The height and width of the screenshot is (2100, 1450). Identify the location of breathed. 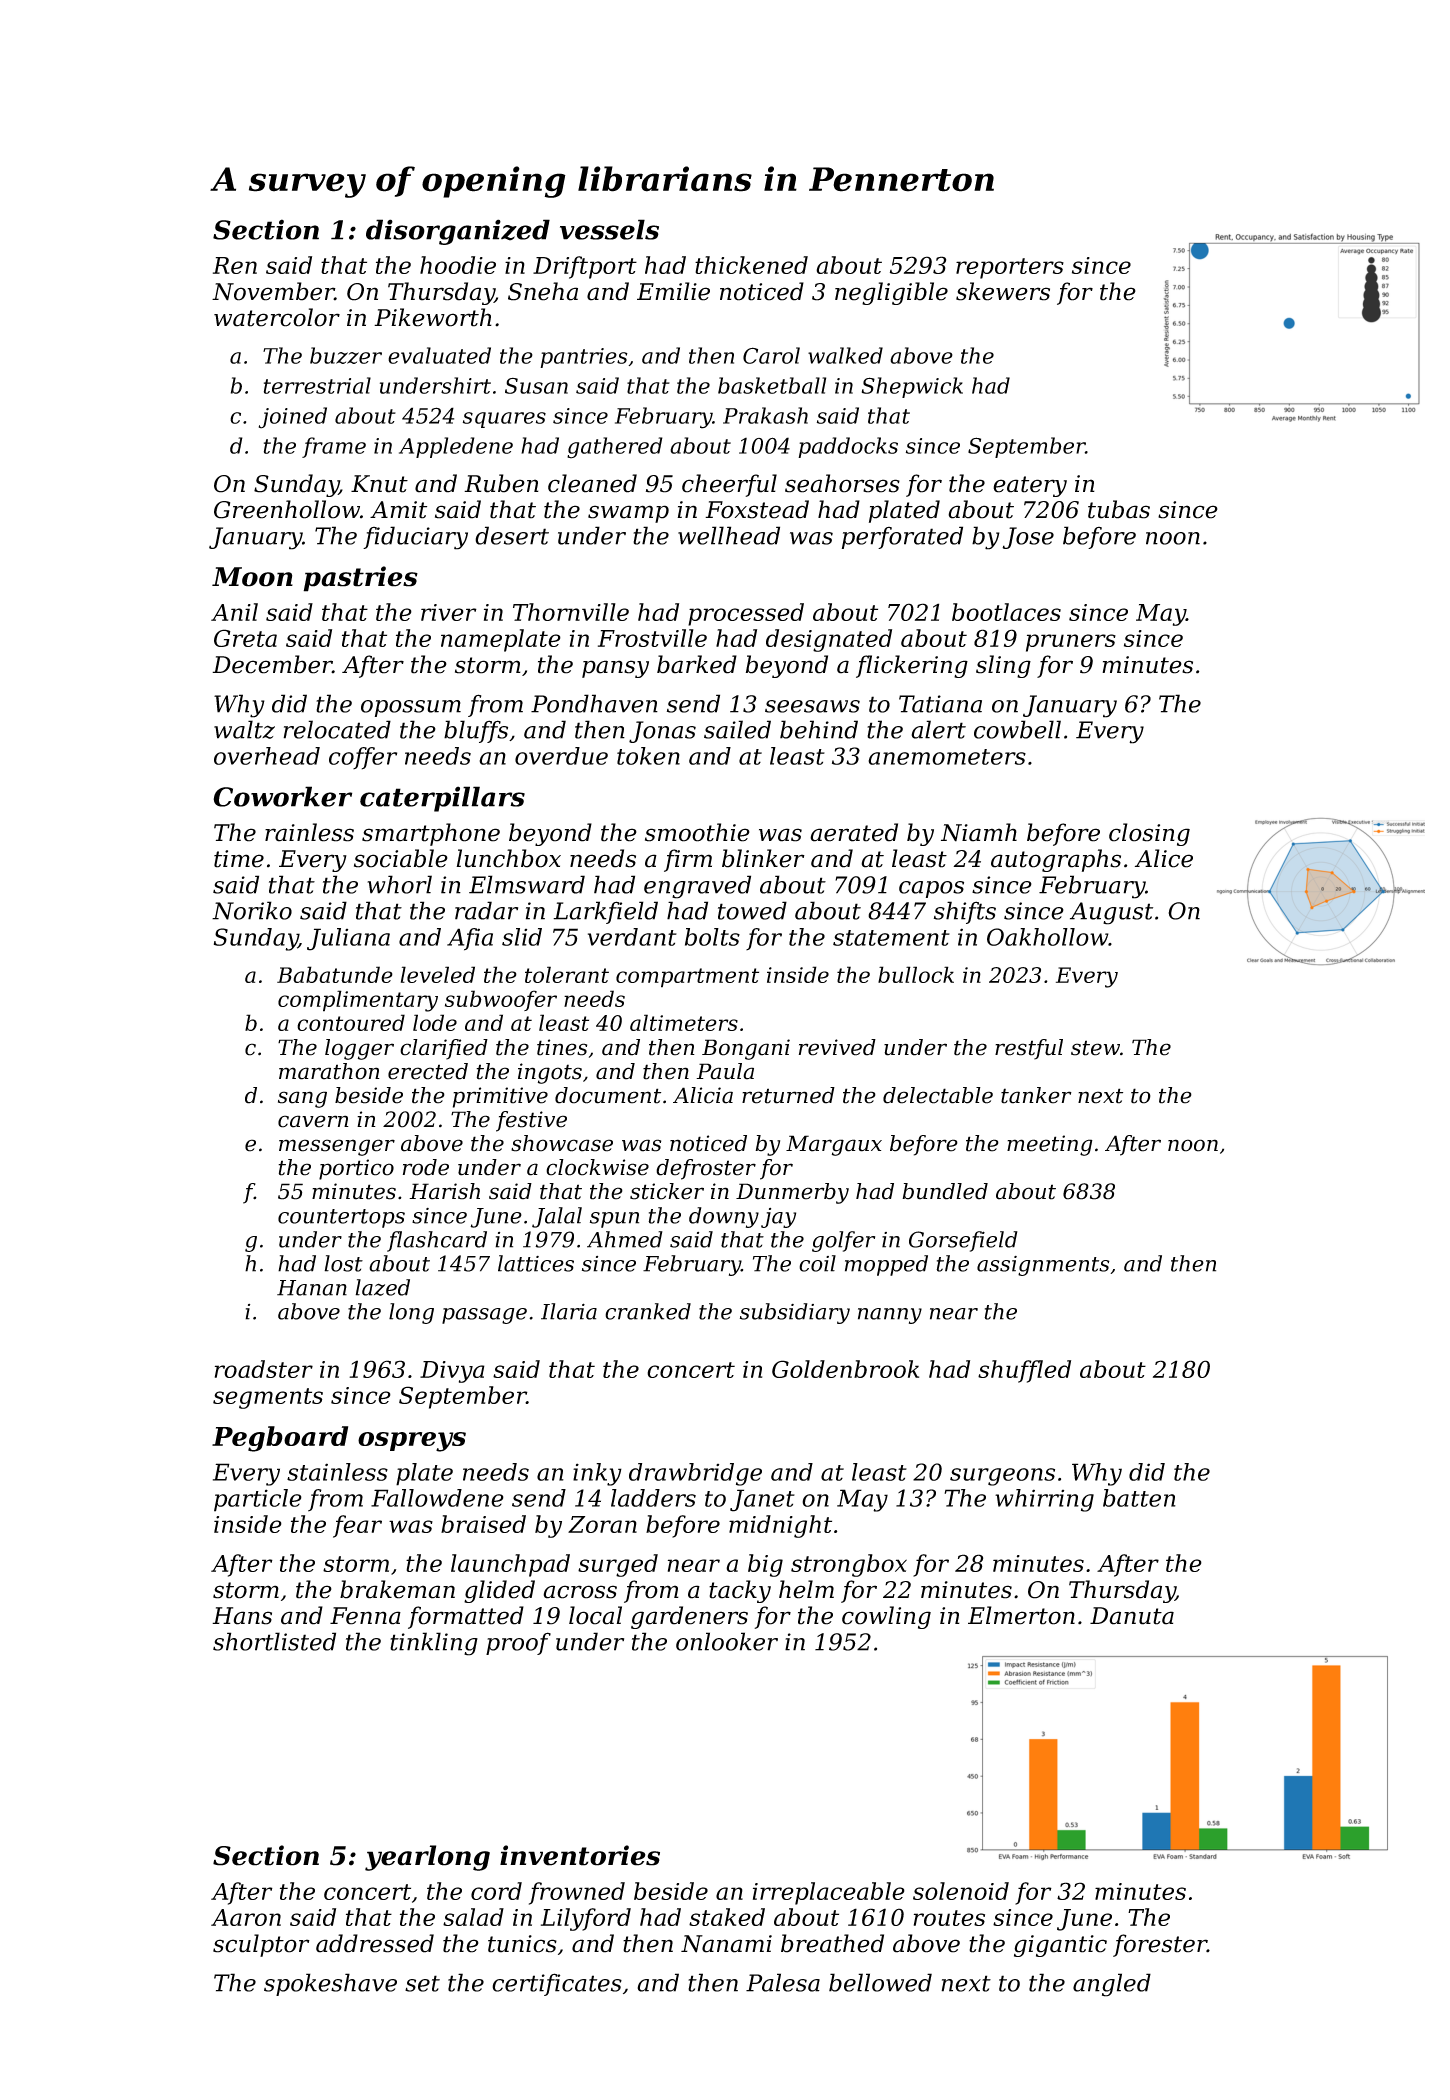
(832, 1943).
